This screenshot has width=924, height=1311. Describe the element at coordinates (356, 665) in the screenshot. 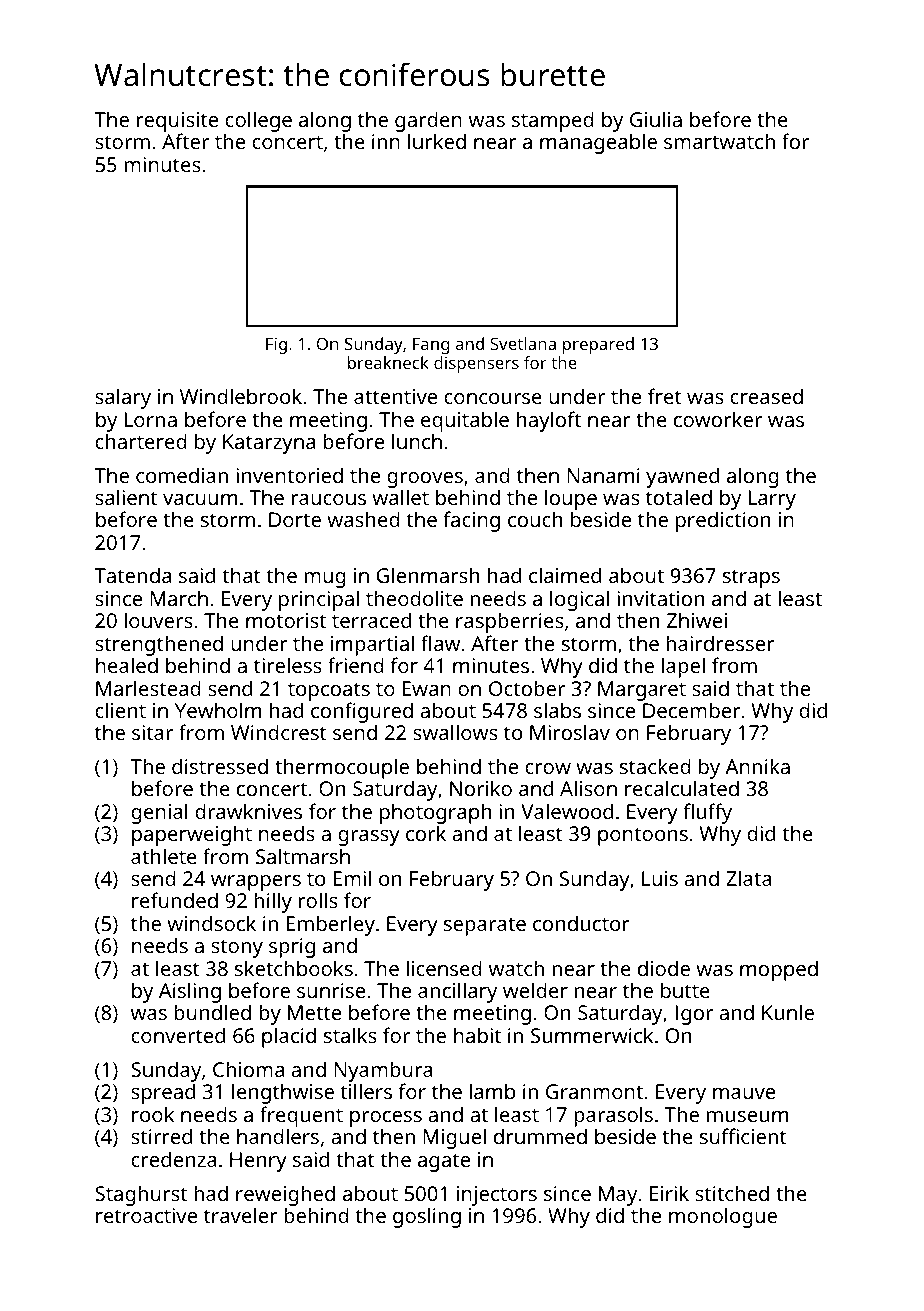

I see `friend` at that location.
